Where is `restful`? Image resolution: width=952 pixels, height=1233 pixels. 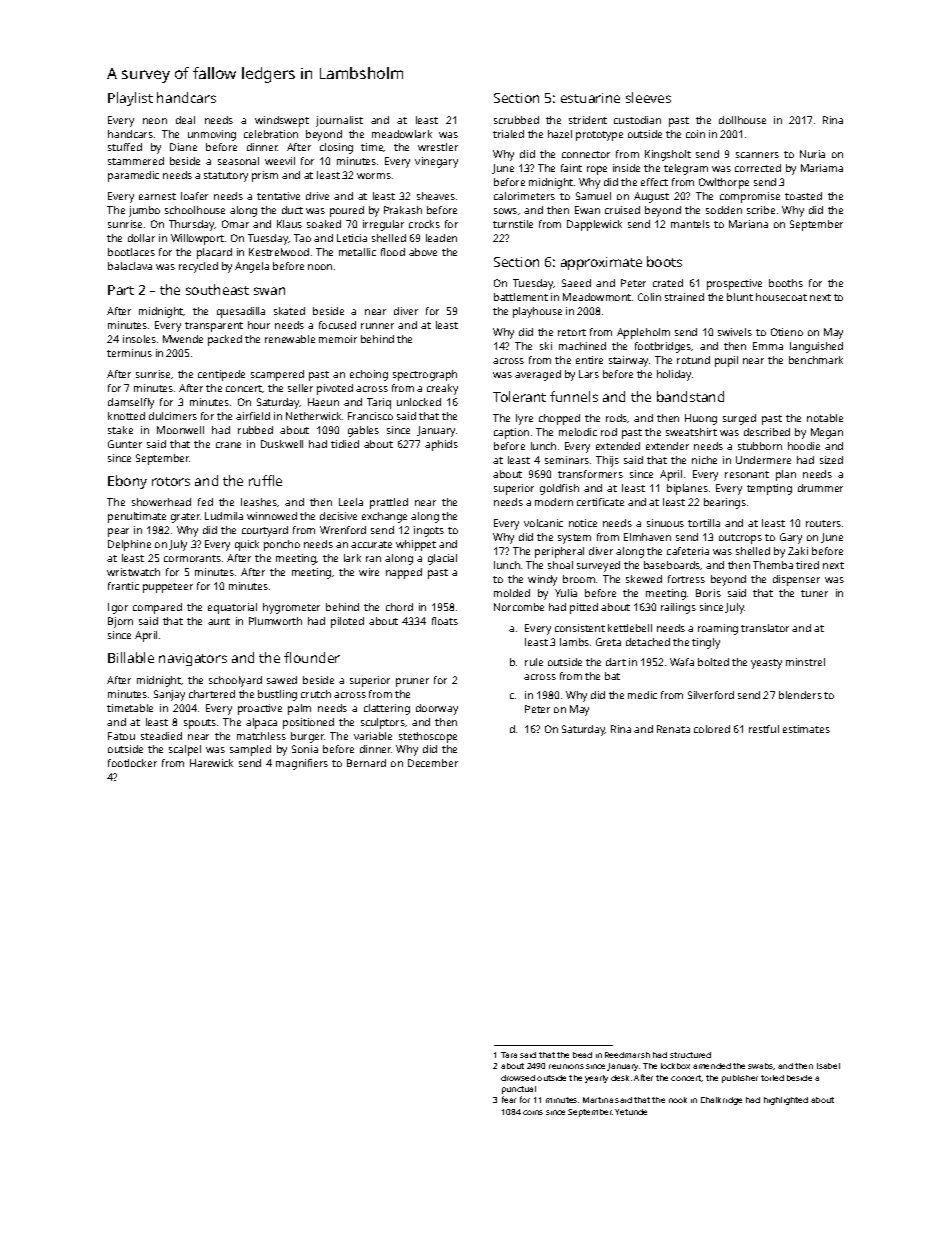 restful is located at coordinates (764, 729).
